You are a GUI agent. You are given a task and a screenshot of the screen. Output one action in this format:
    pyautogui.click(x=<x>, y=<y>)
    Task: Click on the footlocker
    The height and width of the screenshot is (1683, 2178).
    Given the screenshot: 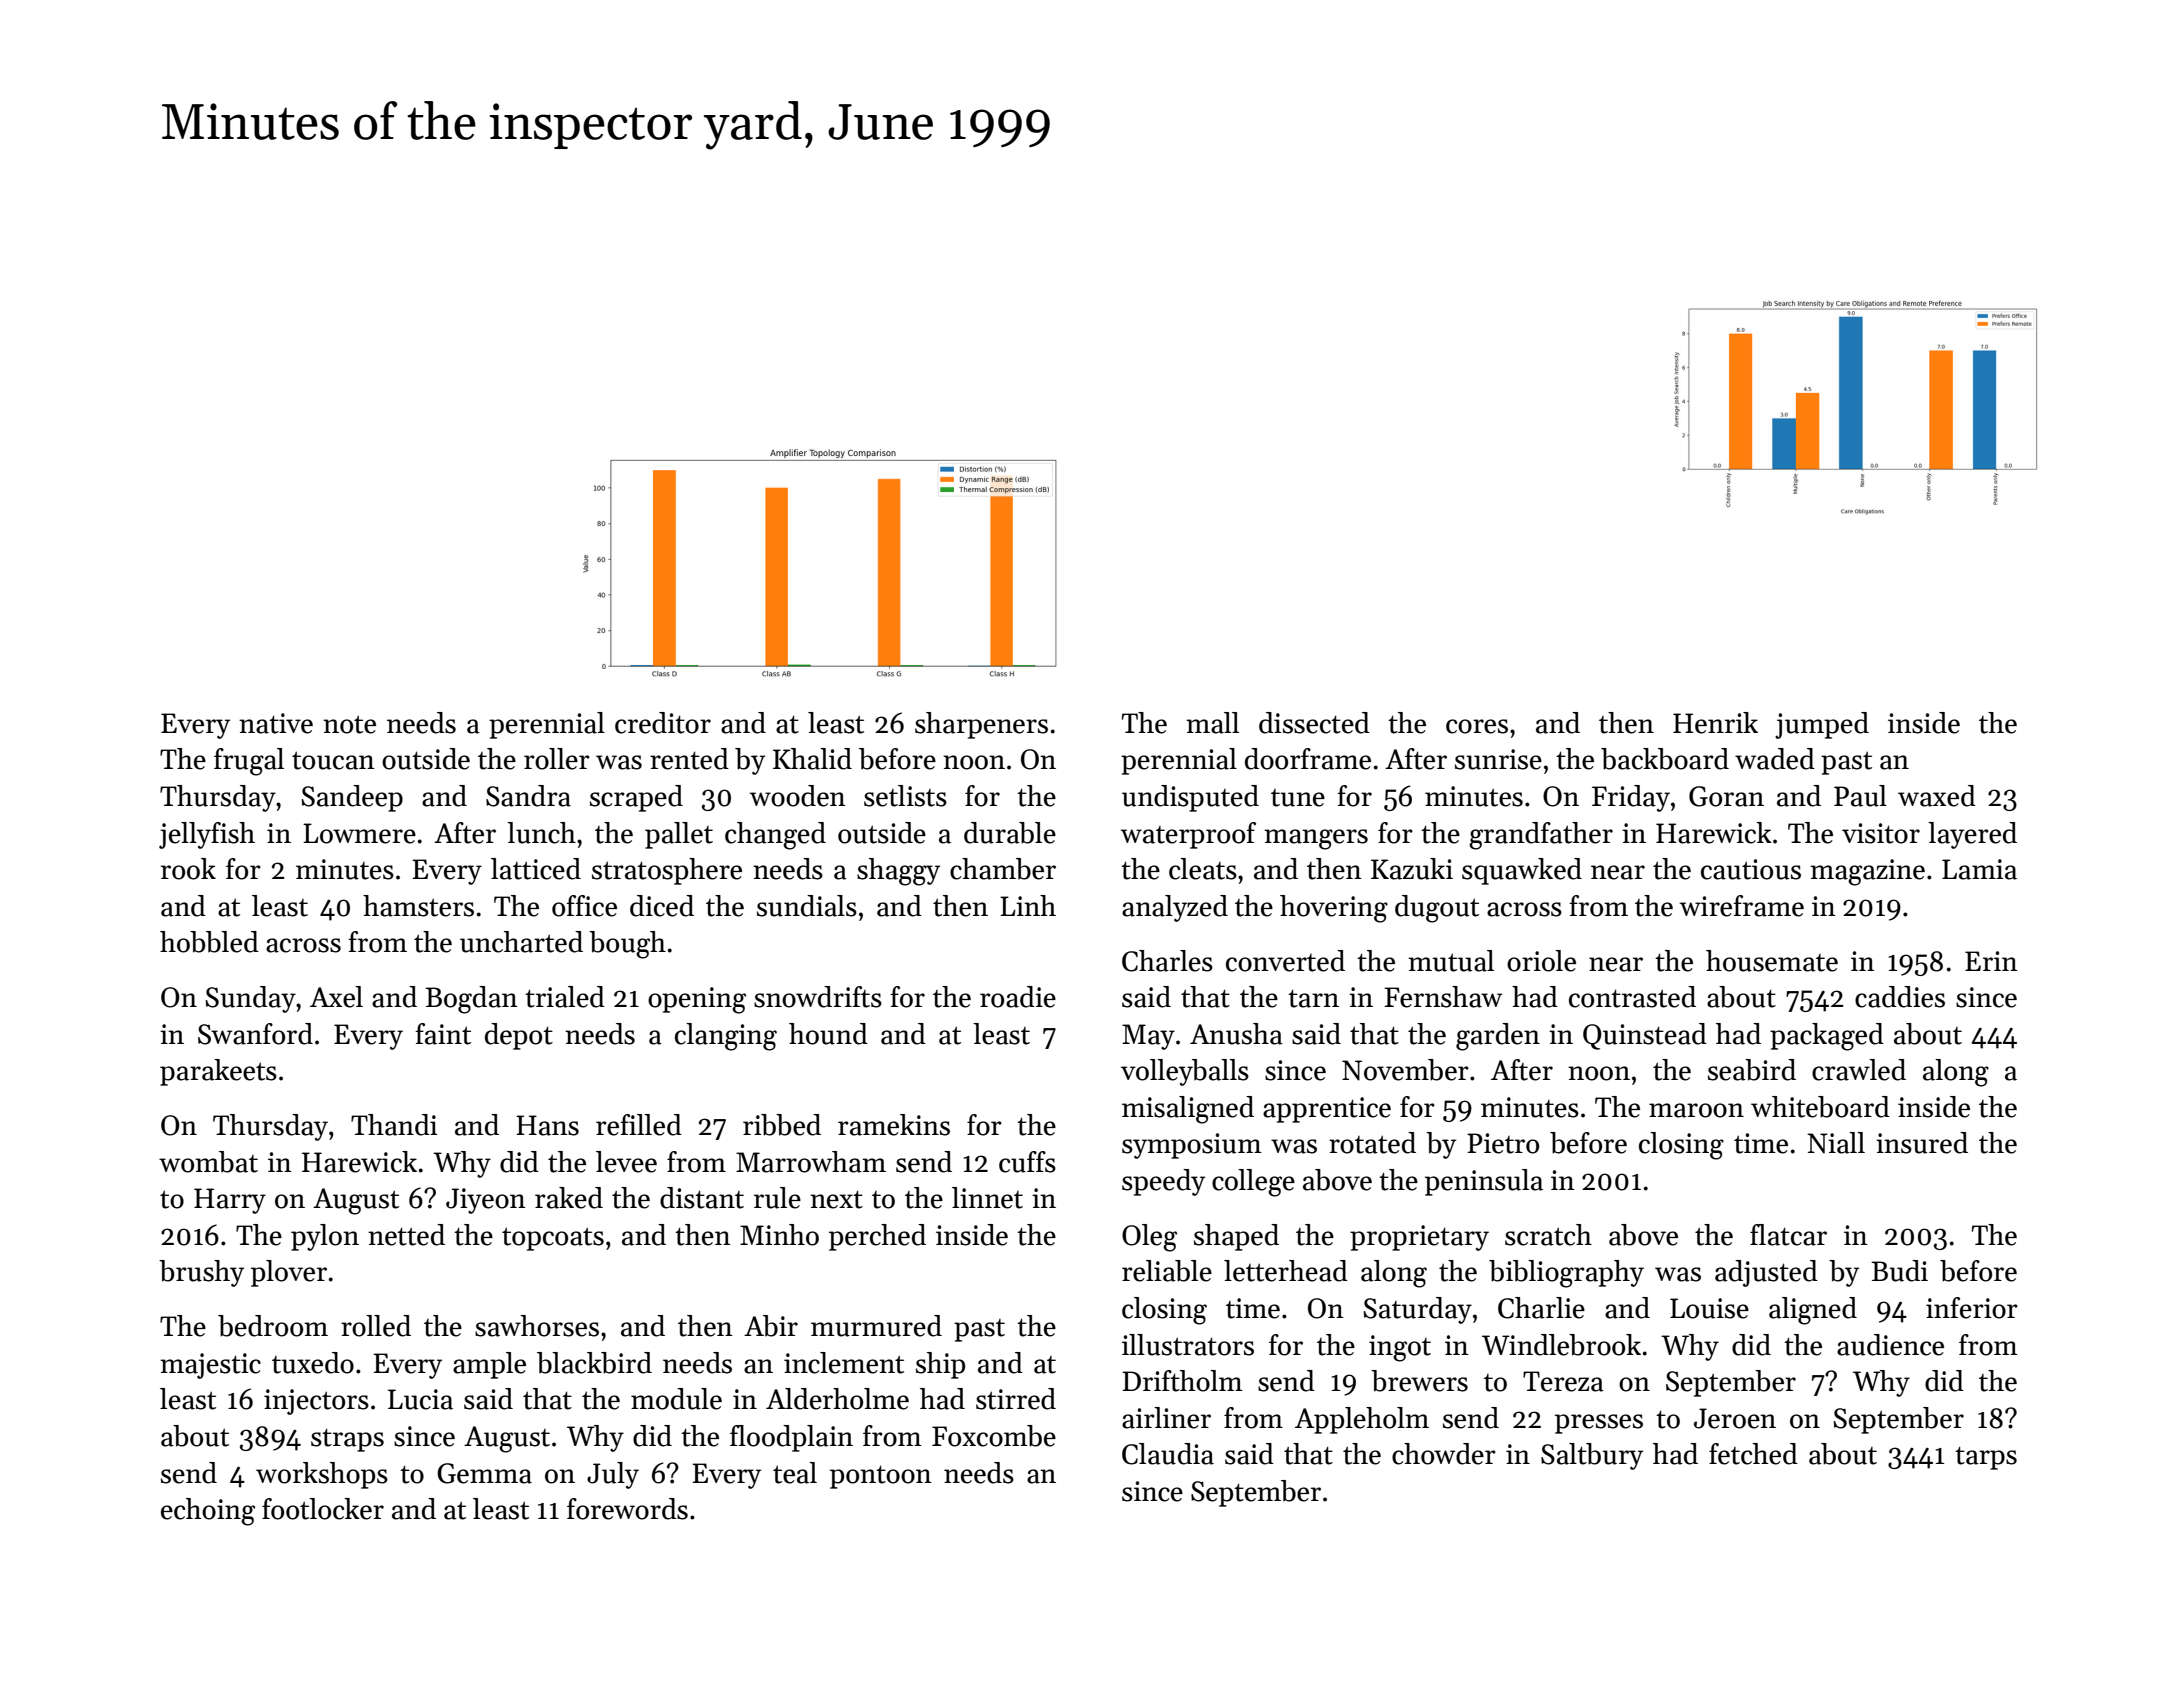 What is the action you would take?
    pyautogui.click(x=323, y=1509)
